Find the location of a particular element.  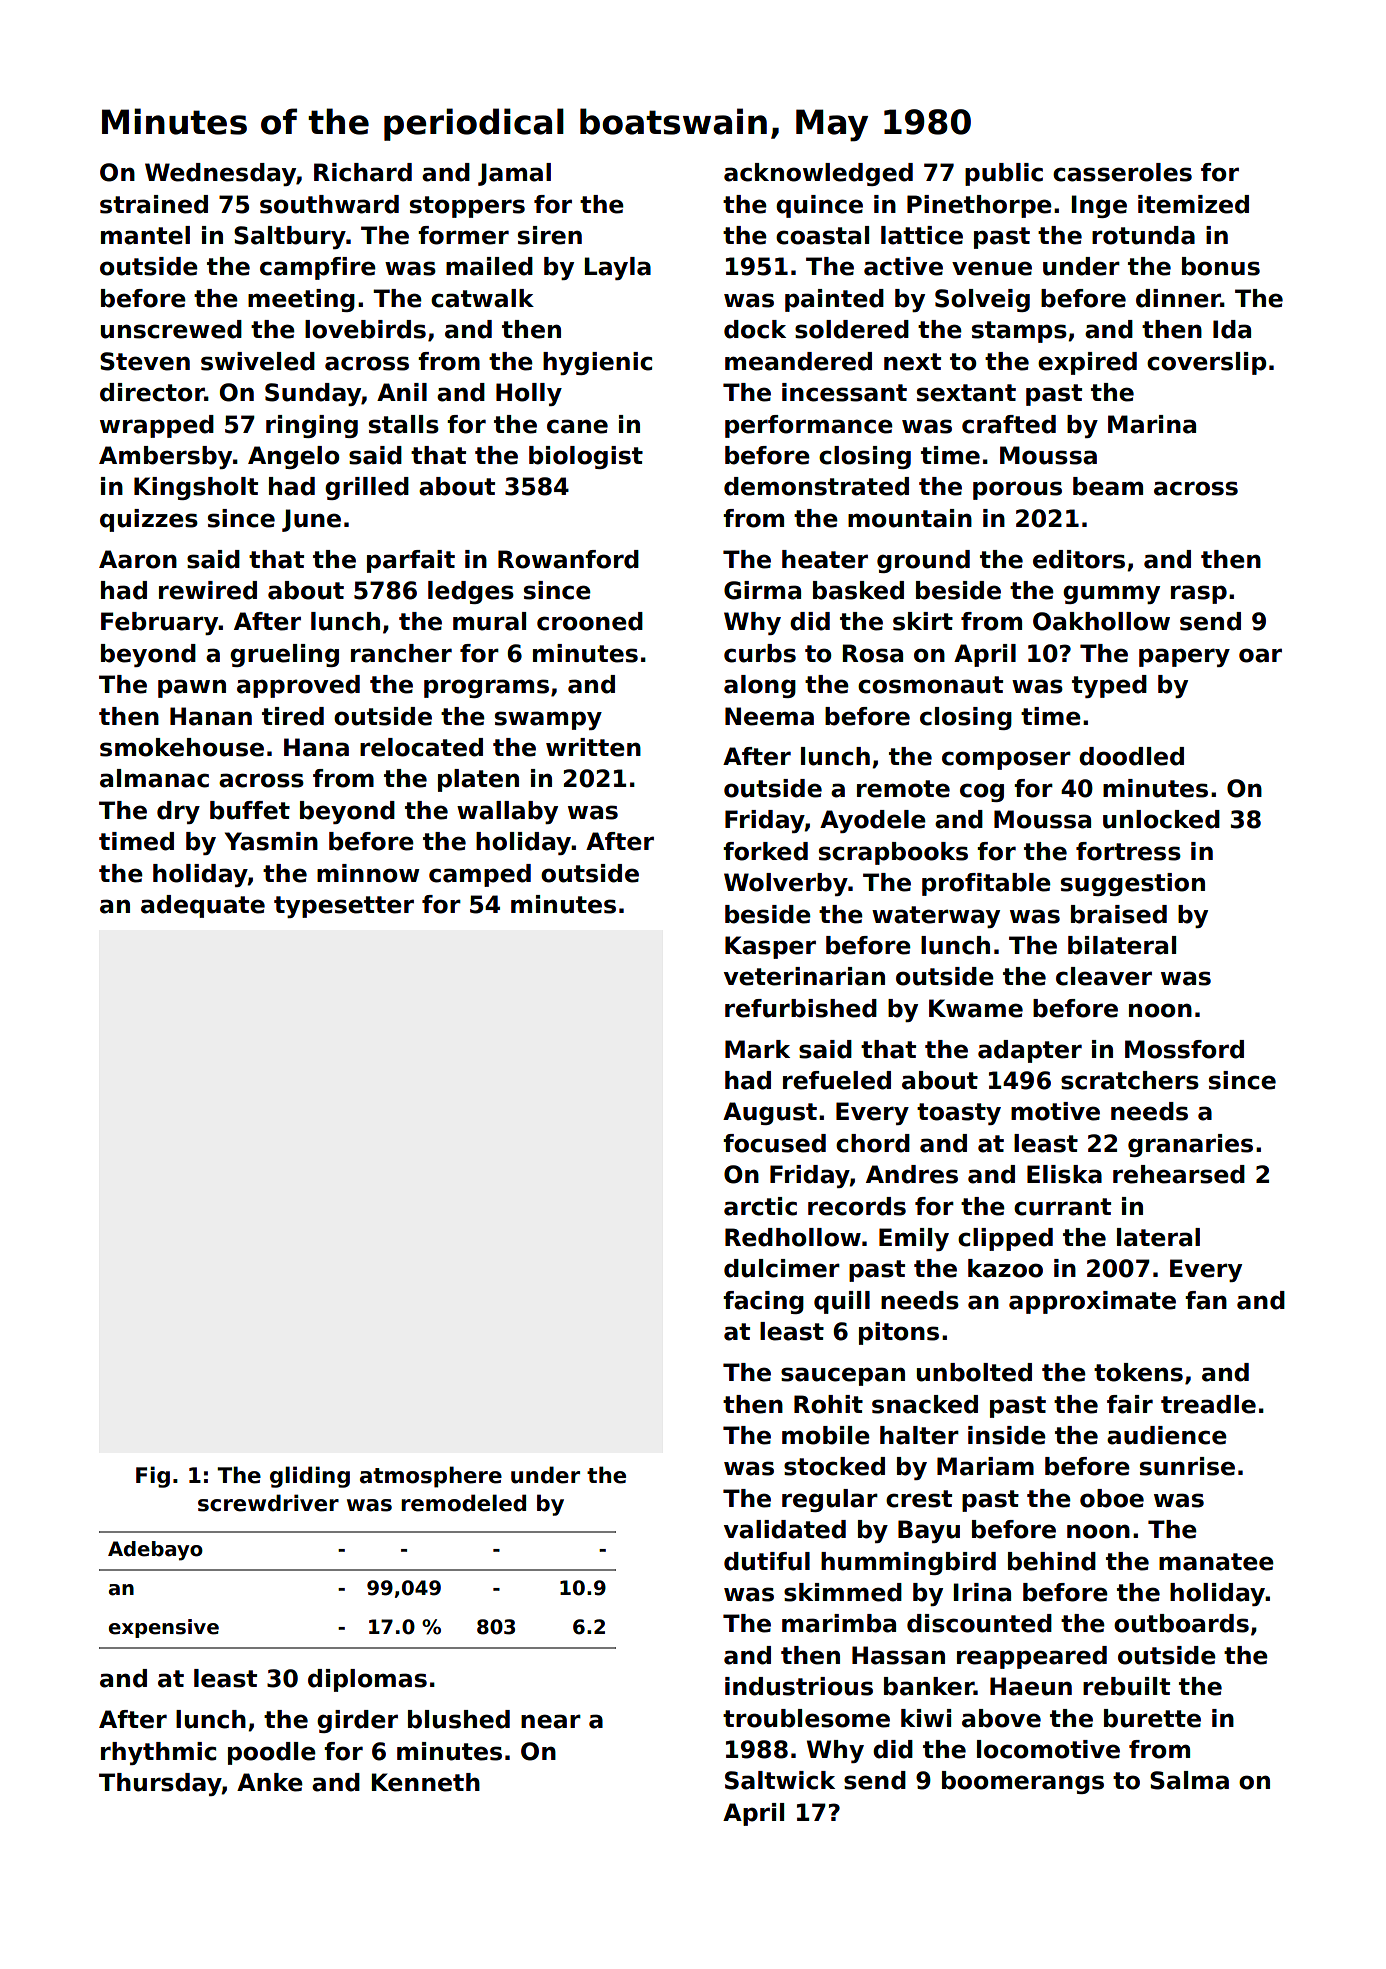

tired is located at coordinates (293, 716).
